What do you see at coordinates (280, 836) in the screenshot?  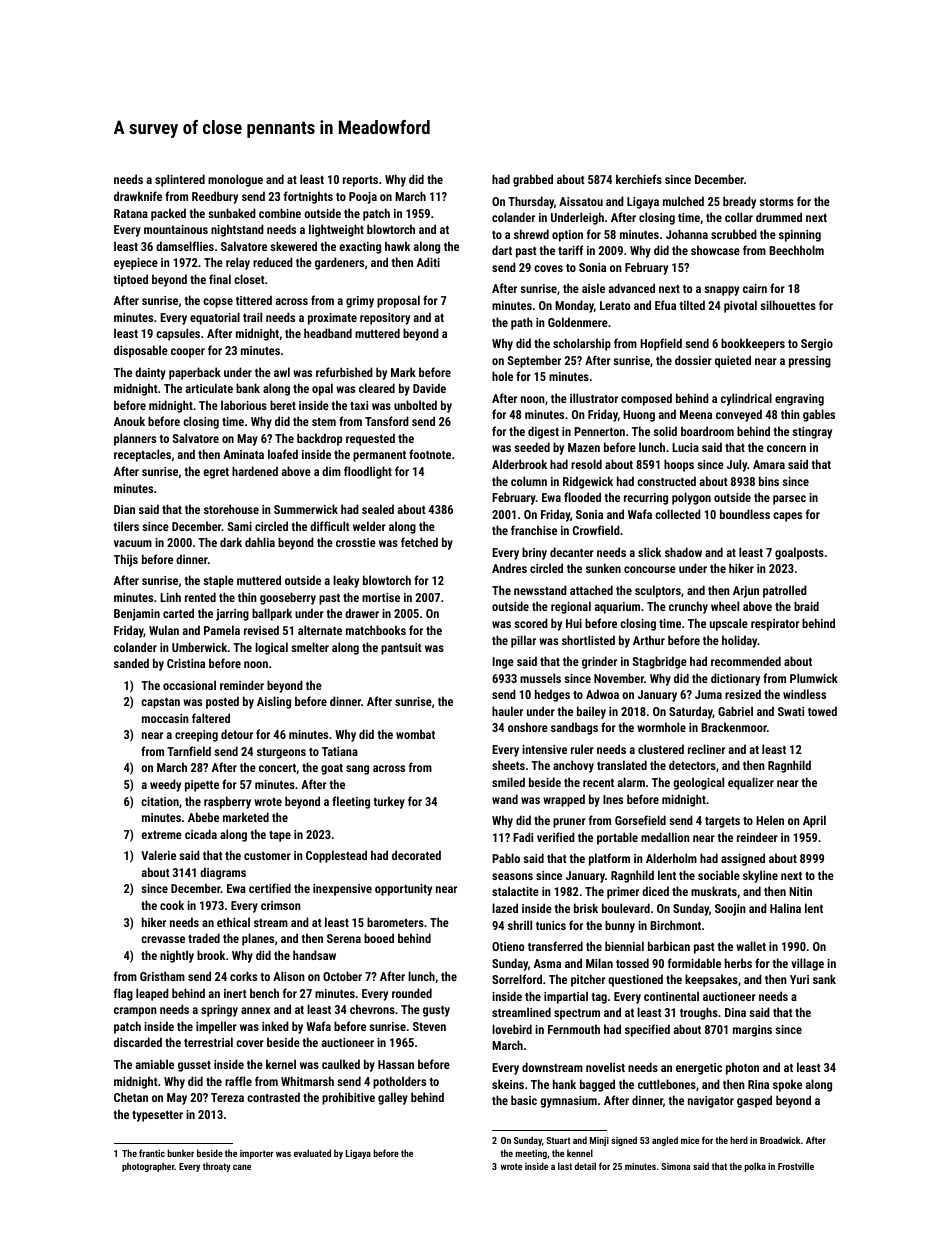 I see `tape` at bounding box center [280, 836].
